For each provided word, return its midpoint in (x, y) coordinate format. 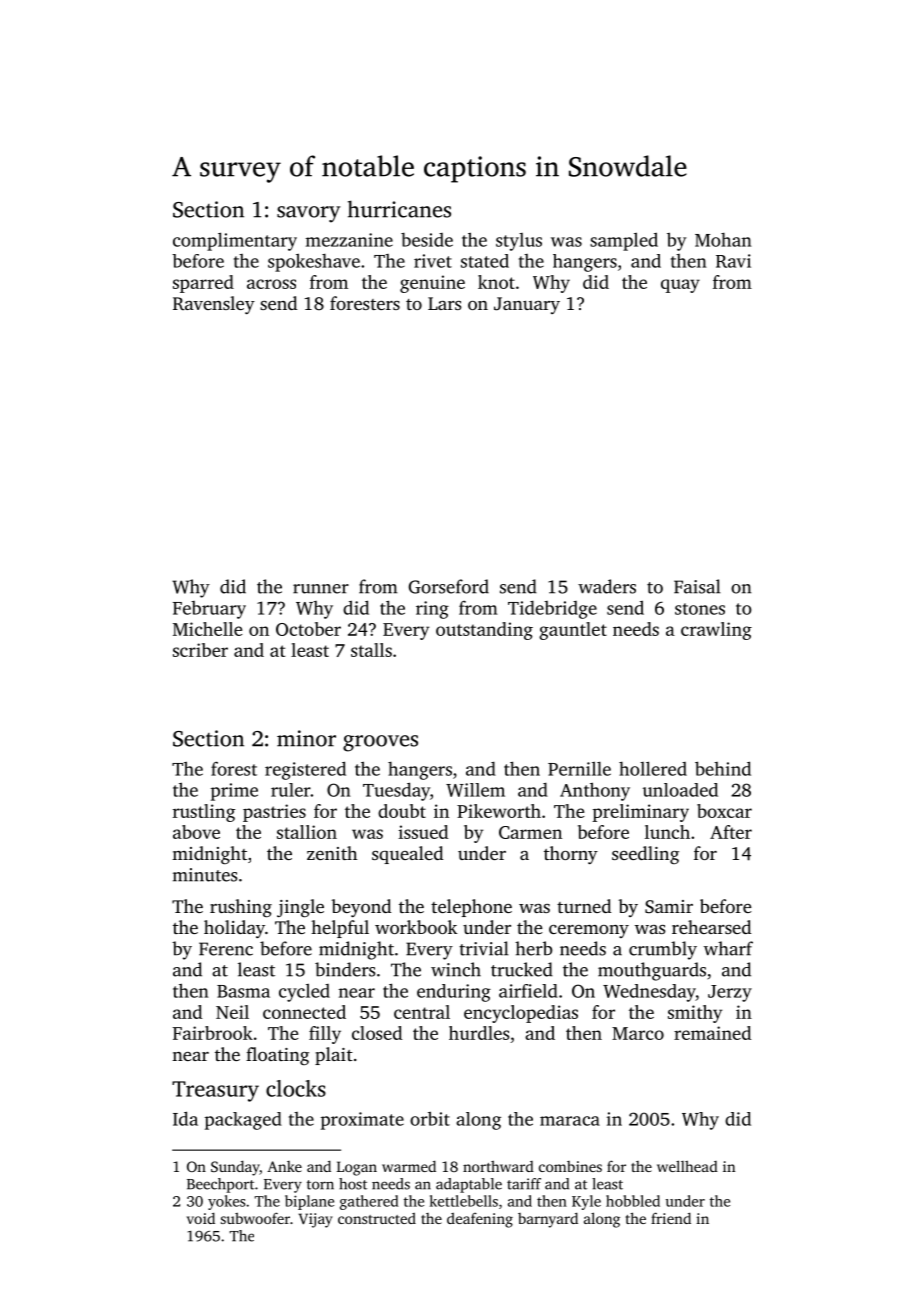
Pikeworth (499, 811)
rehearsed (711, 927)
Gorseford (449, 586)
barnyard (548, 1220)
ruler (291, 790)
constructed (377, 1218)
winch (456, 969)
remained (712, 1033)
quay (680, 286)
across (271, 284)
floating (277, 1056)
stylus (519, 242)
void (201, 1218)
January (527, 305)
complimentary (235, 241)
